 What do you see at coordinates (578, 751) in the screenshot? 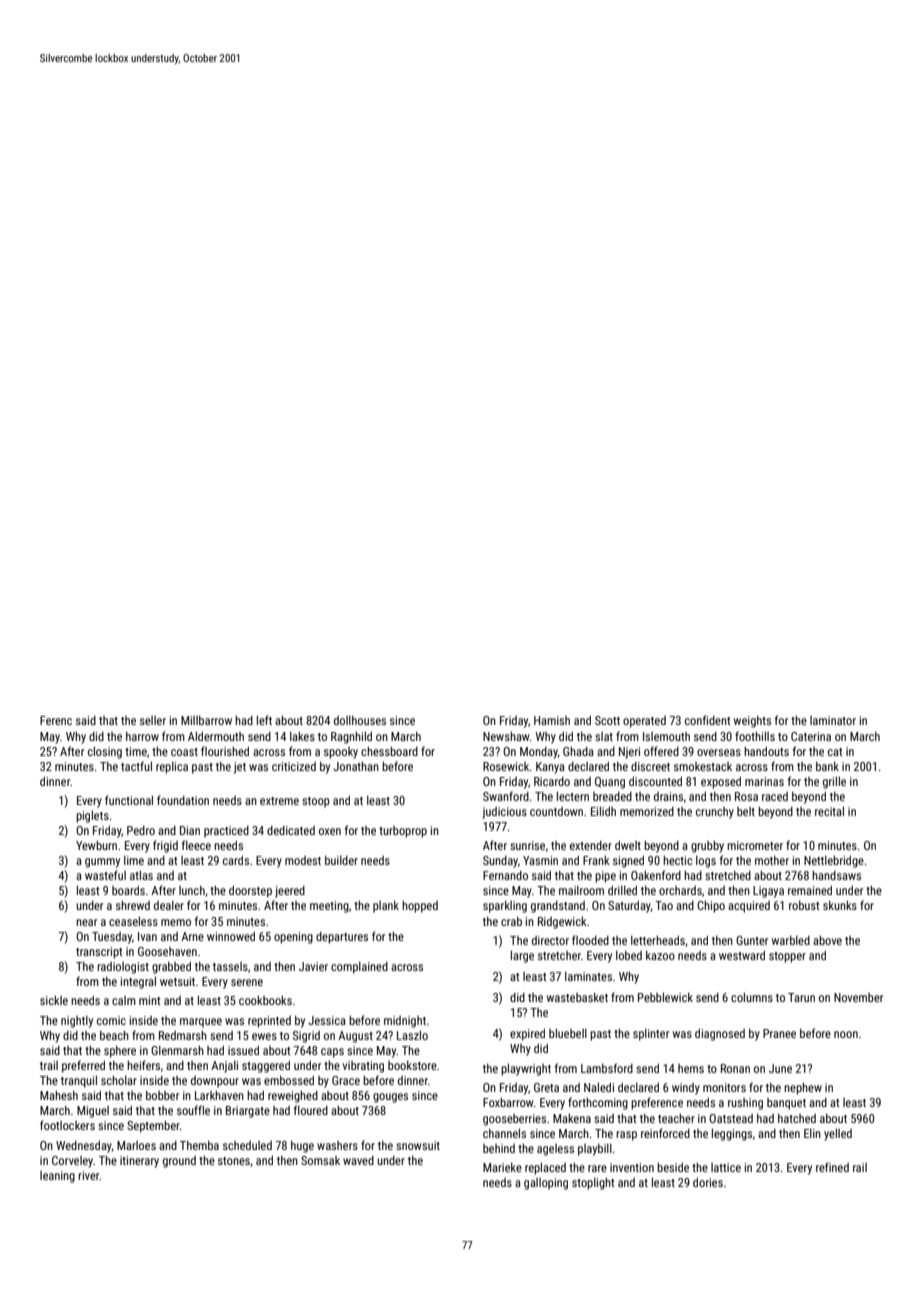
I see `Ghada` at bounding box center [578, 751].
